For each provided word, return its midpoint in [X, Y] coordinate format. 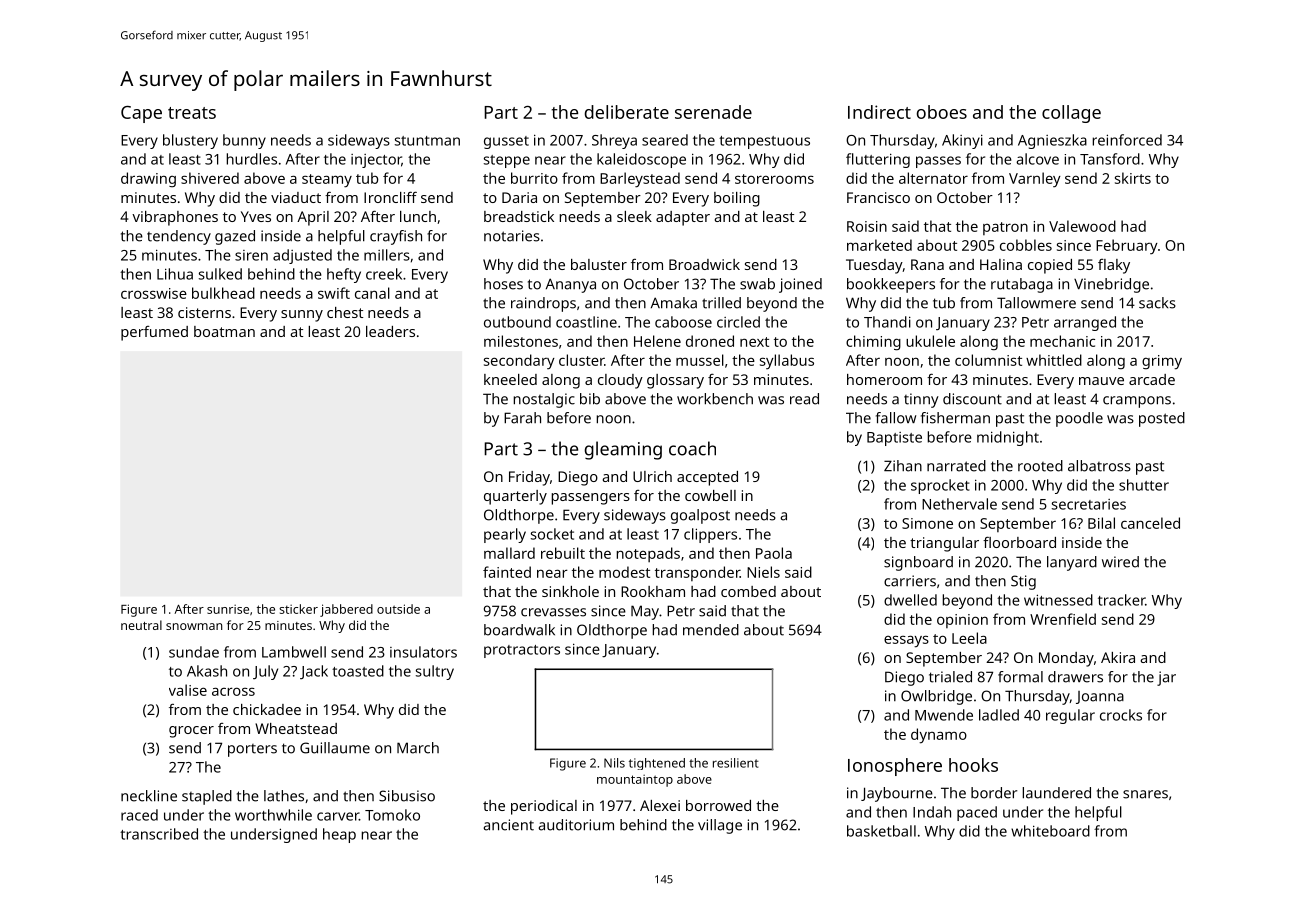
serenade [713, 112]
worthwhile [273, 815]
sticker [298, 609]
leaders [390, 331]
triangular [944, 544]
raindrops [543, 304]
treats [192, 113]
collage [1071, 114]
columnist [988, 360]
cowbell [710, 495]
